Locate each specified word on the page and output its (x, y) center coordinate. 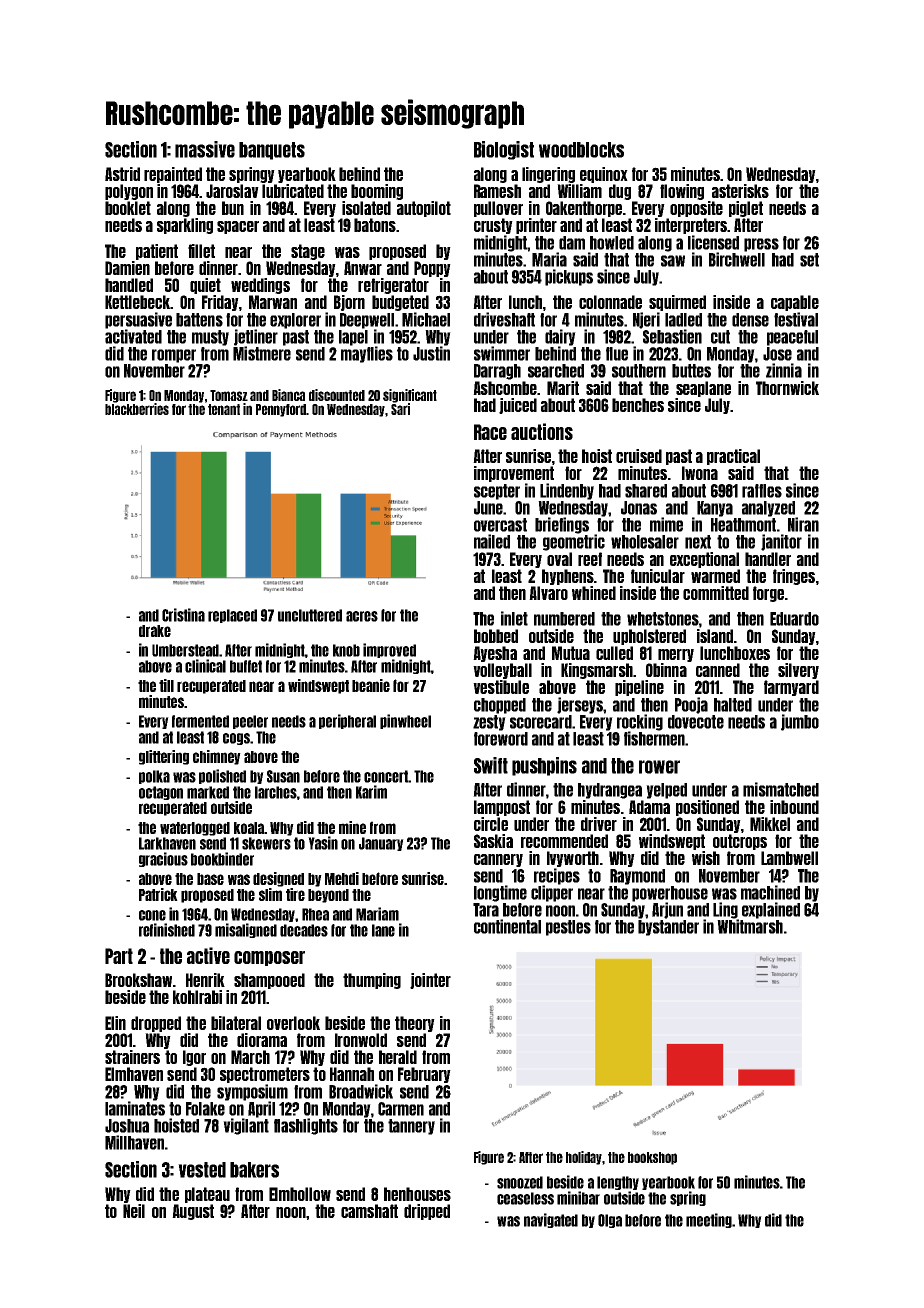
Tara (486, 910)
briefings (562, 525)
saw (673, 261)
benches (638, 405)
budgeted (400, 303)
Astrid (122, 174)
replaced (232, 616)
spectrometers (265, 1075)
